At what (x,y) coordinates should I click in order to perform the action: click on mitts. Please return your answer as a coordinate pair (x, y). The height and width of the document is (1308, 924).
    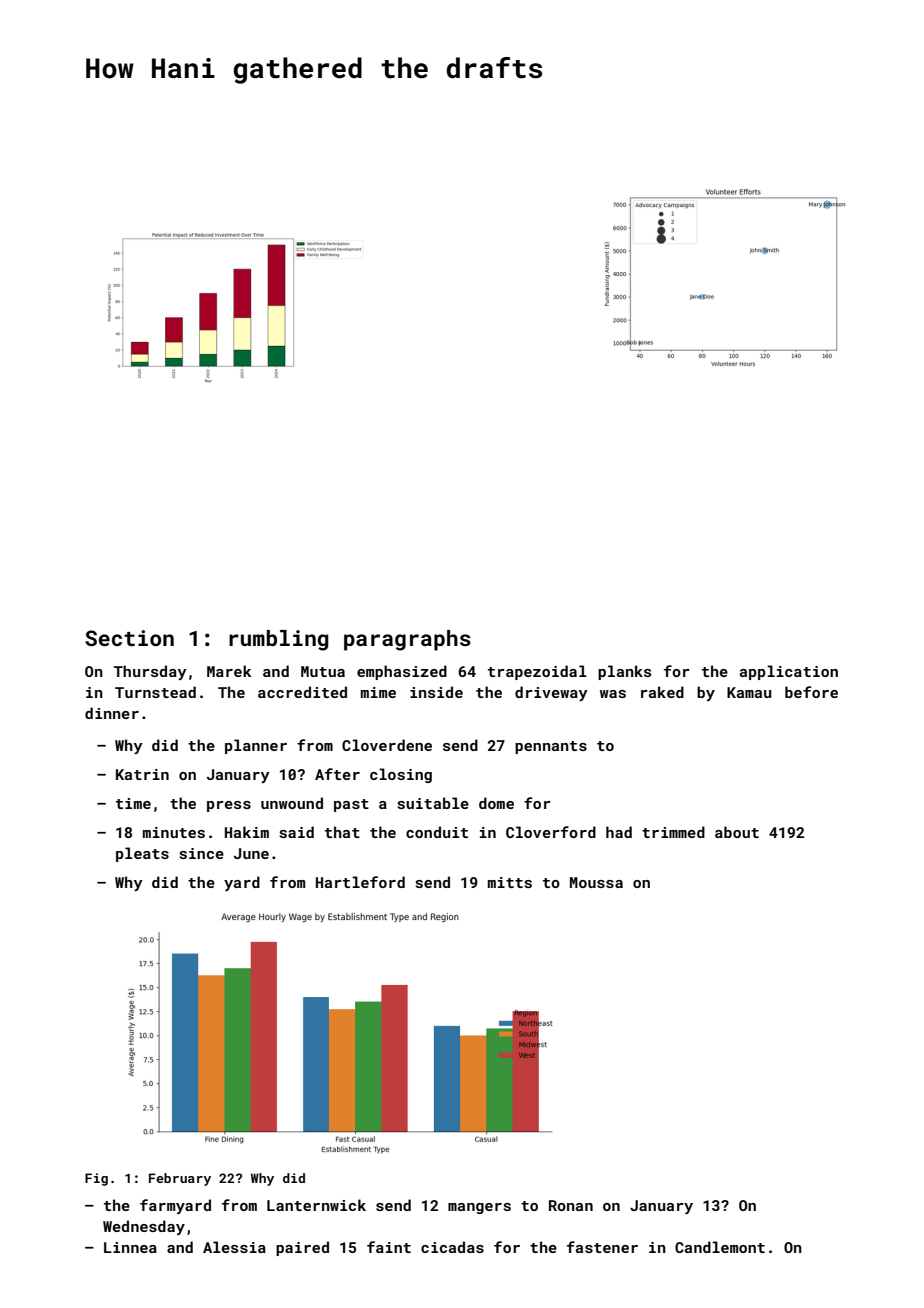
    Looking at the image, I should click on (510, 882).
